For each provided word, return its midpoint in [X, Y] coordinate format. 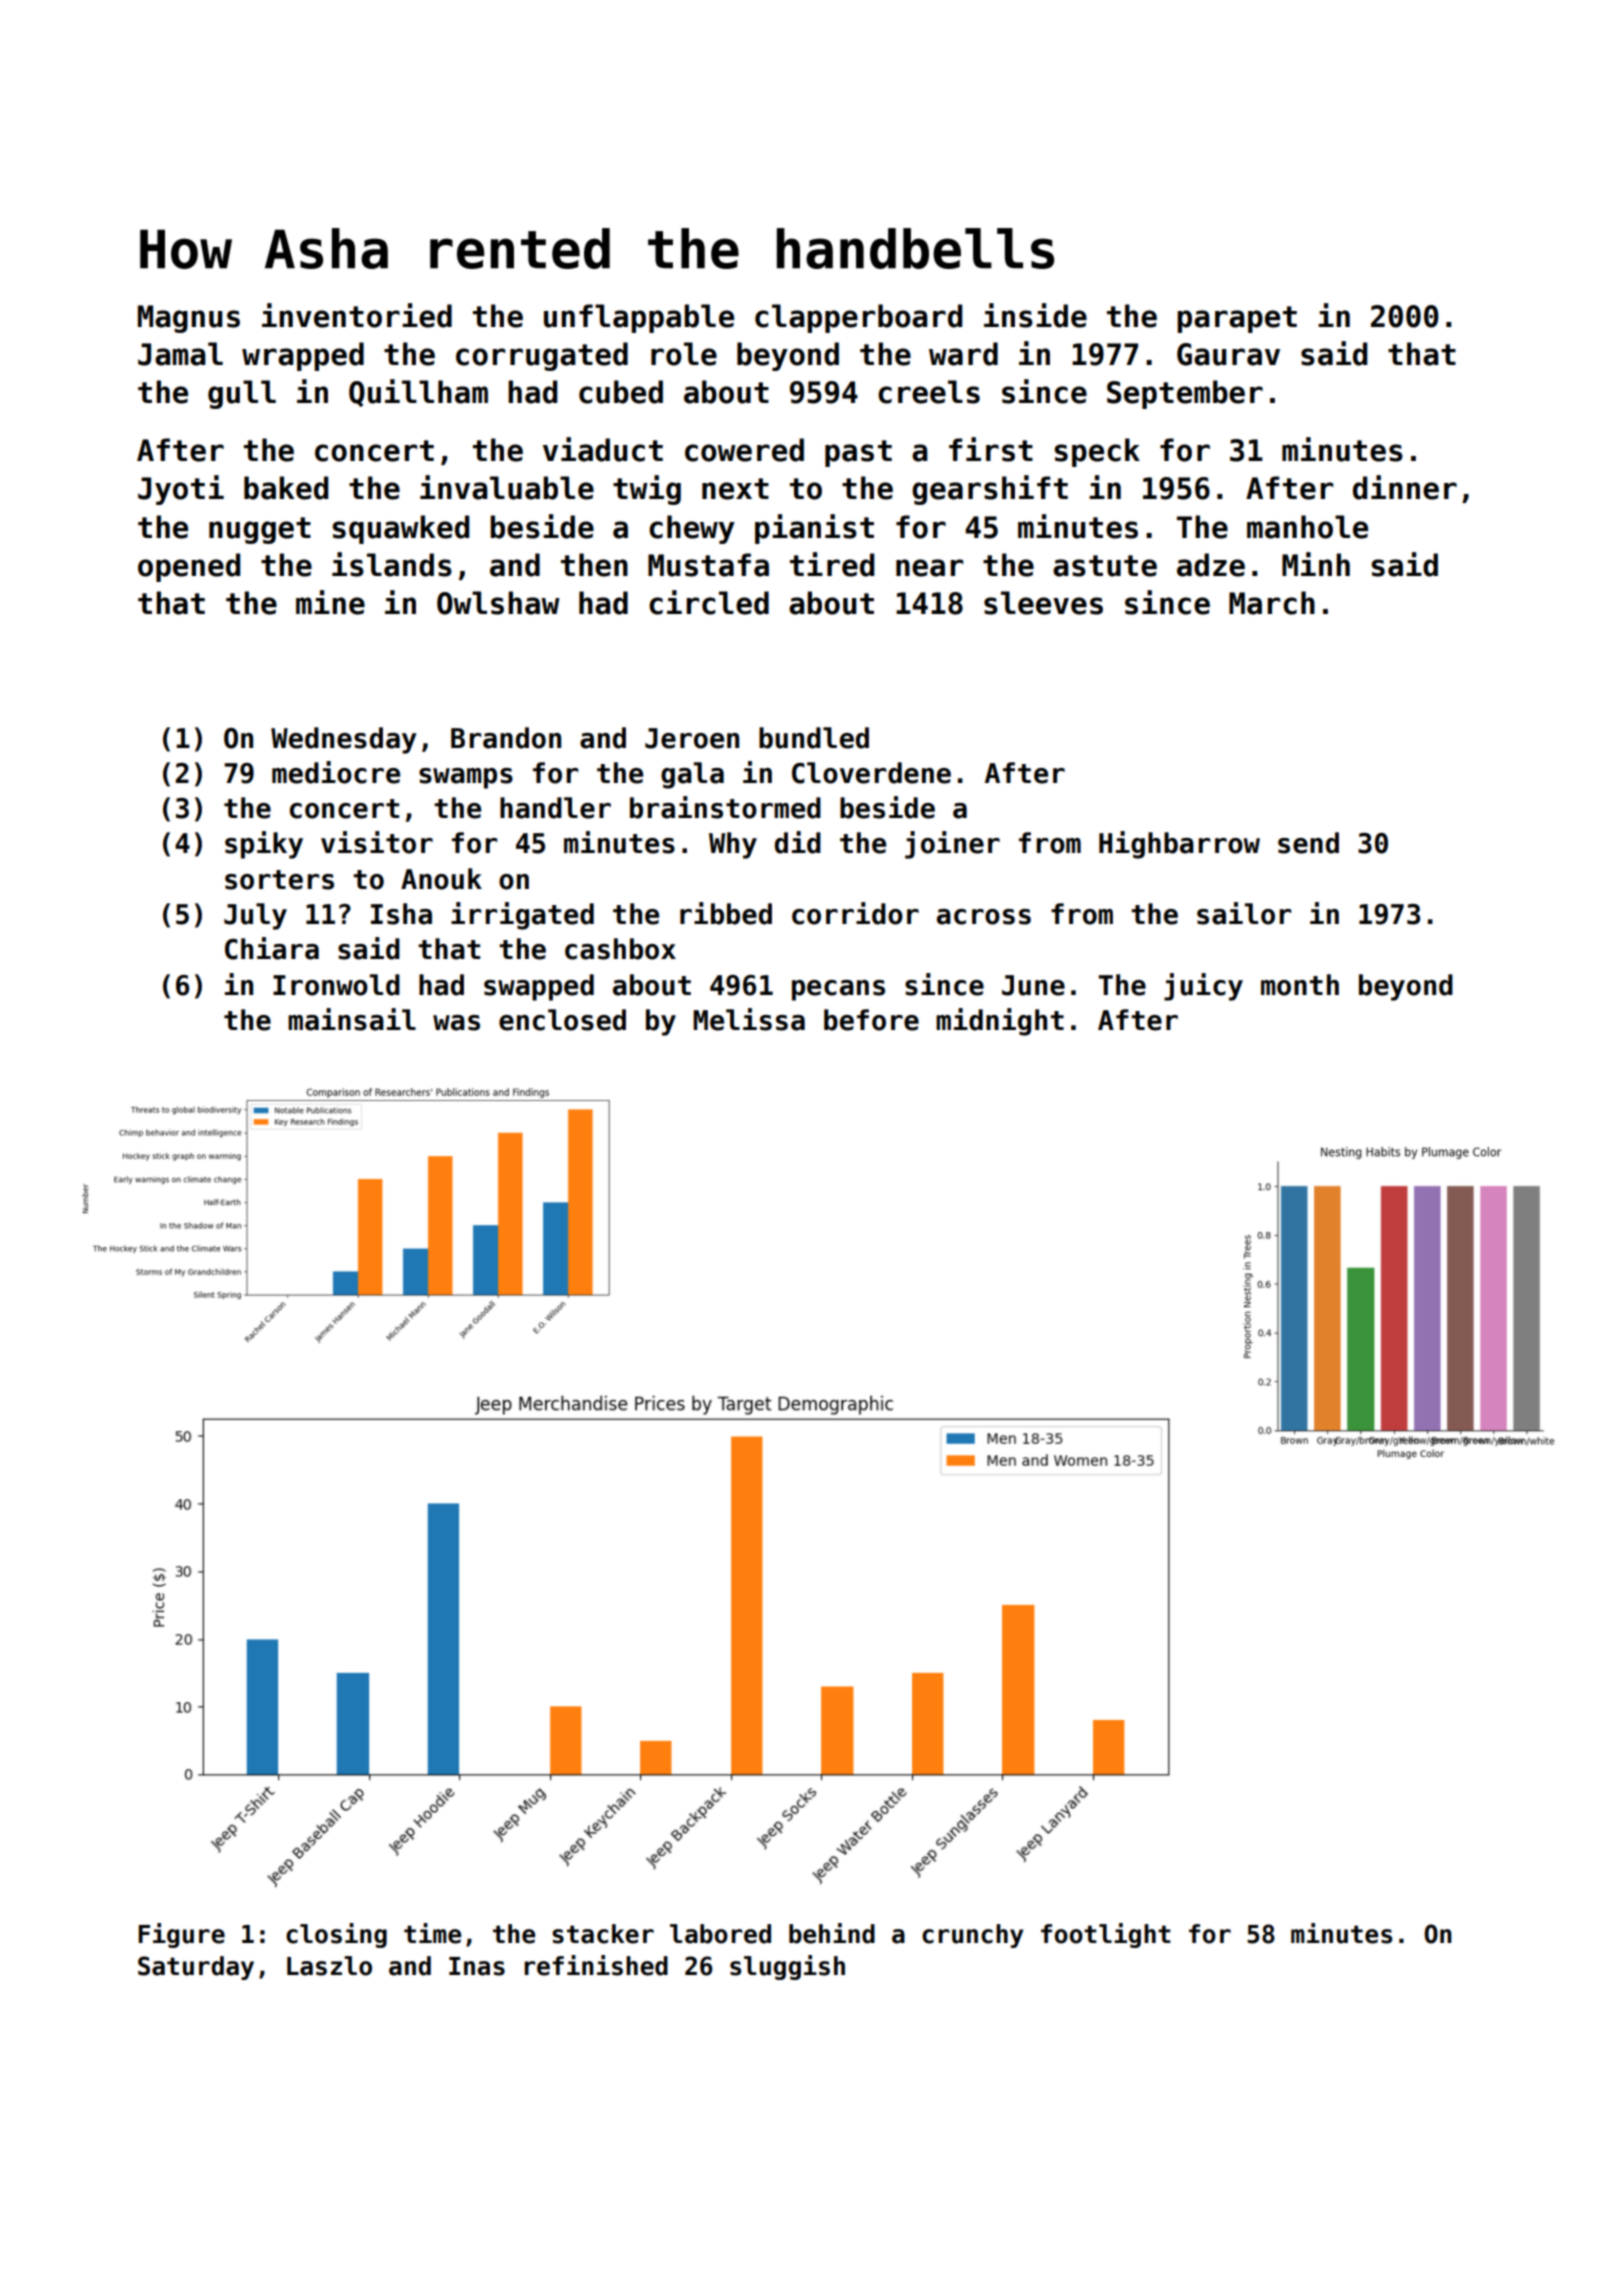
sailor [1244, 913]
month [1300, 985]
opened [189, 567]
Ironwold [336, 985]
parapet [1237, 319]
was [456, 1023]
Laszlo [329, 1966]
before [871, 1020]
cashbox [620, 949]
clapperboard [858, 318]
